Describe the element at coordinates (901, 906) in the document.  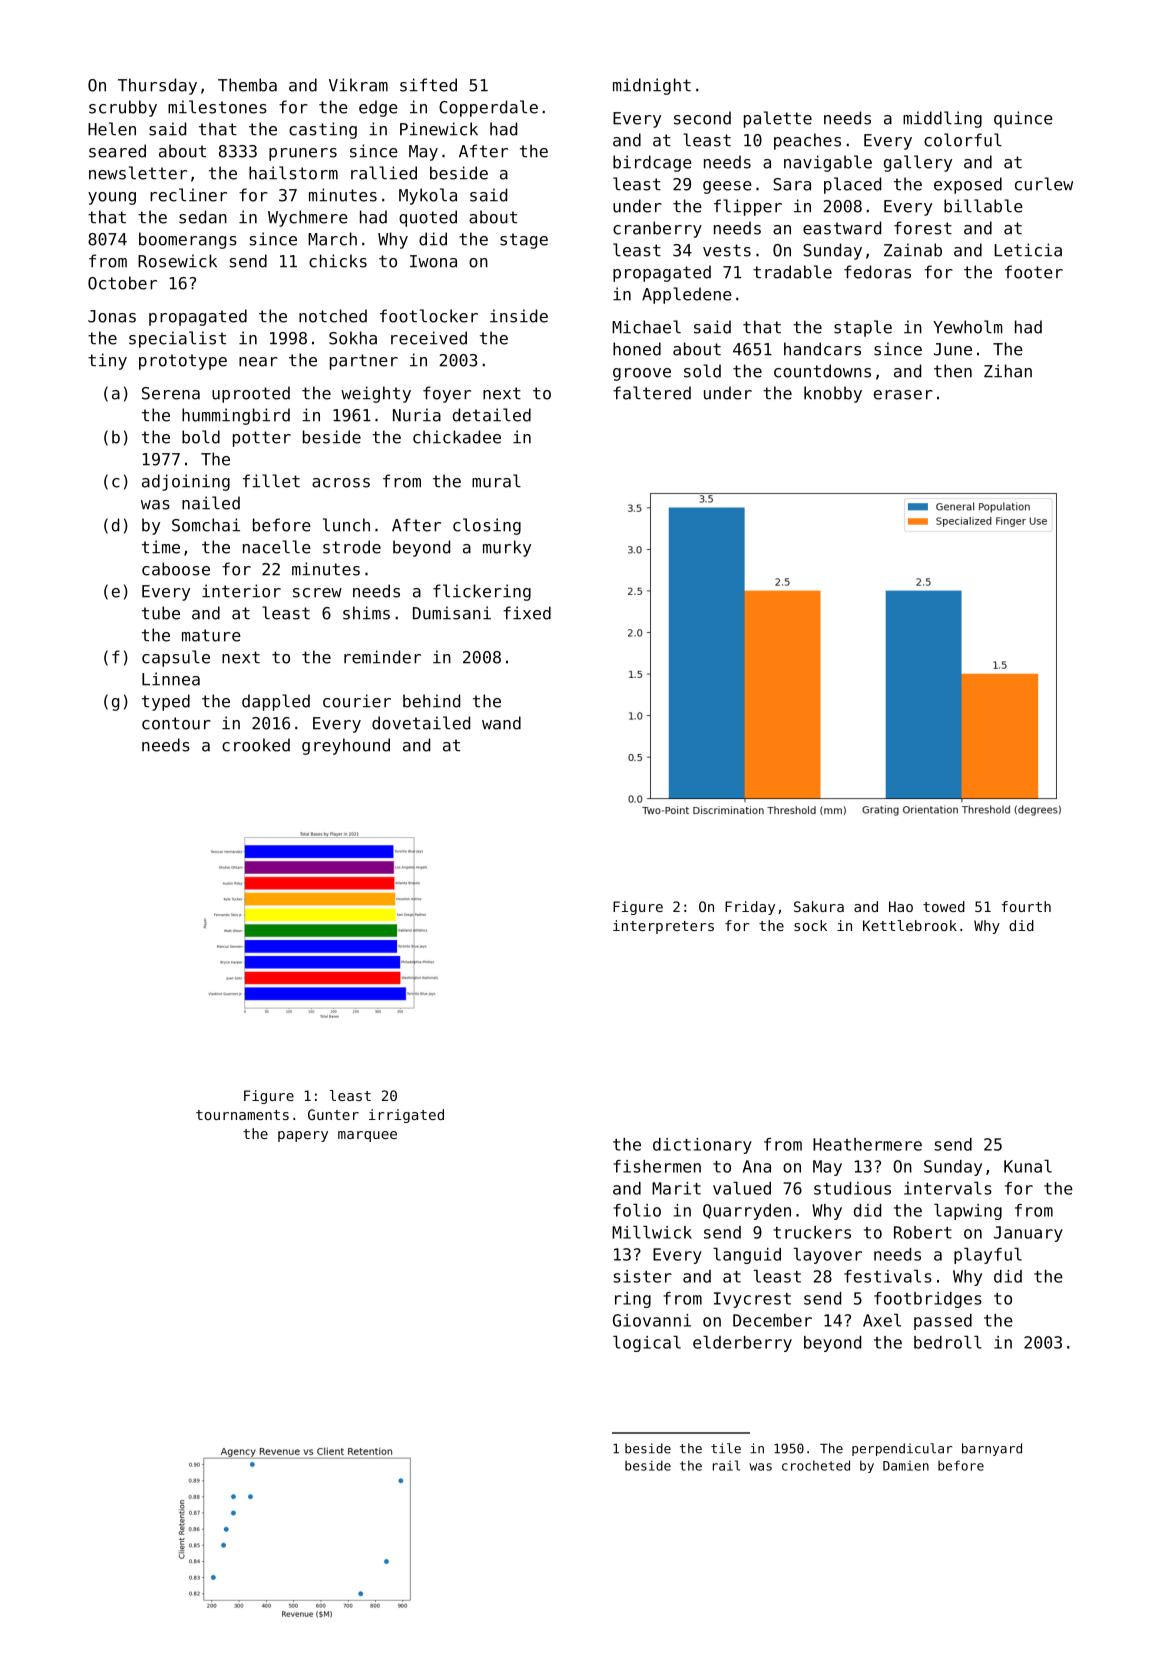
I see `Hao` at that location.
